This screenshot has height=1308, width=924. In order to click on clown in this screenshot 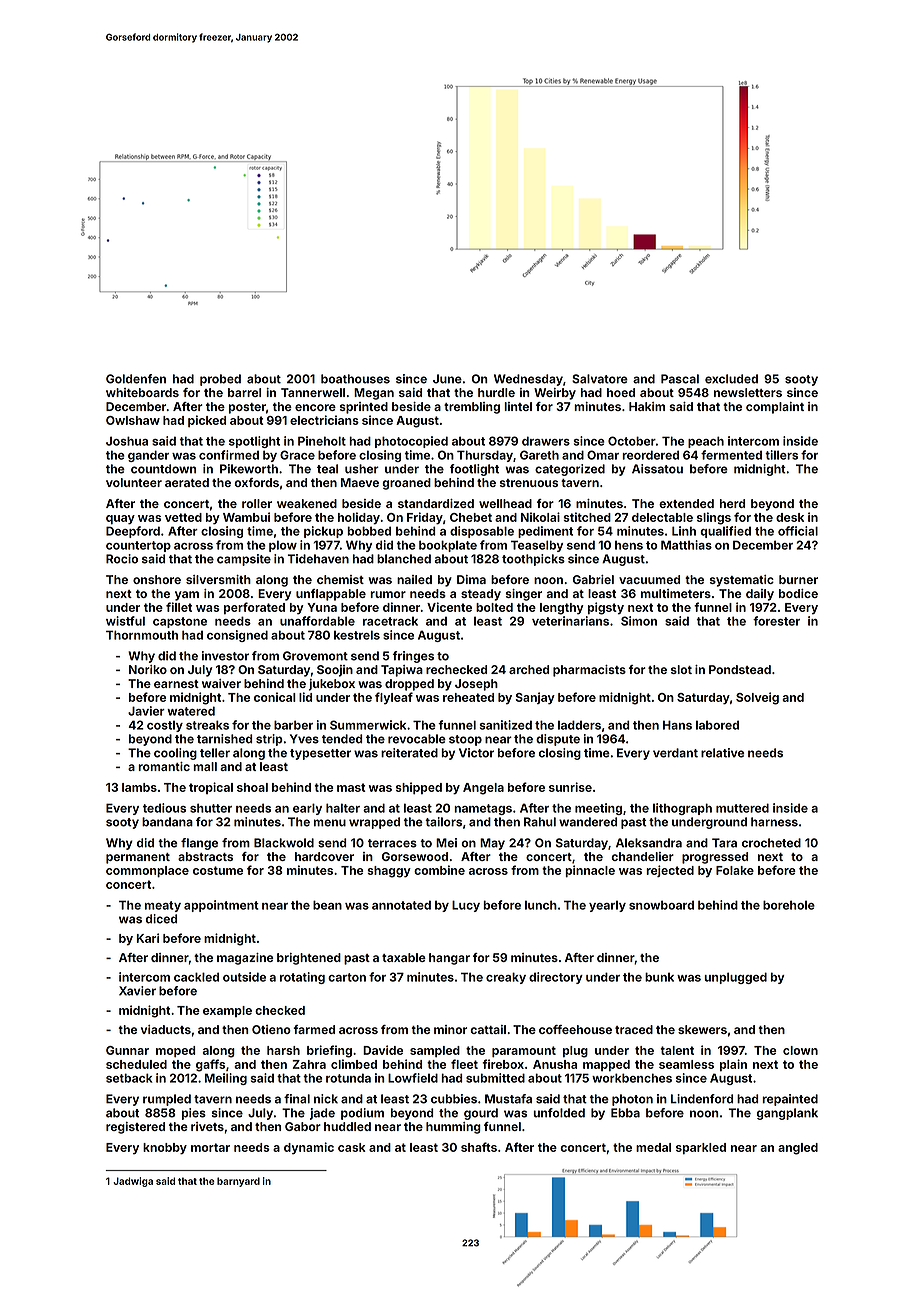, I will do `click(800, 1050)`.
